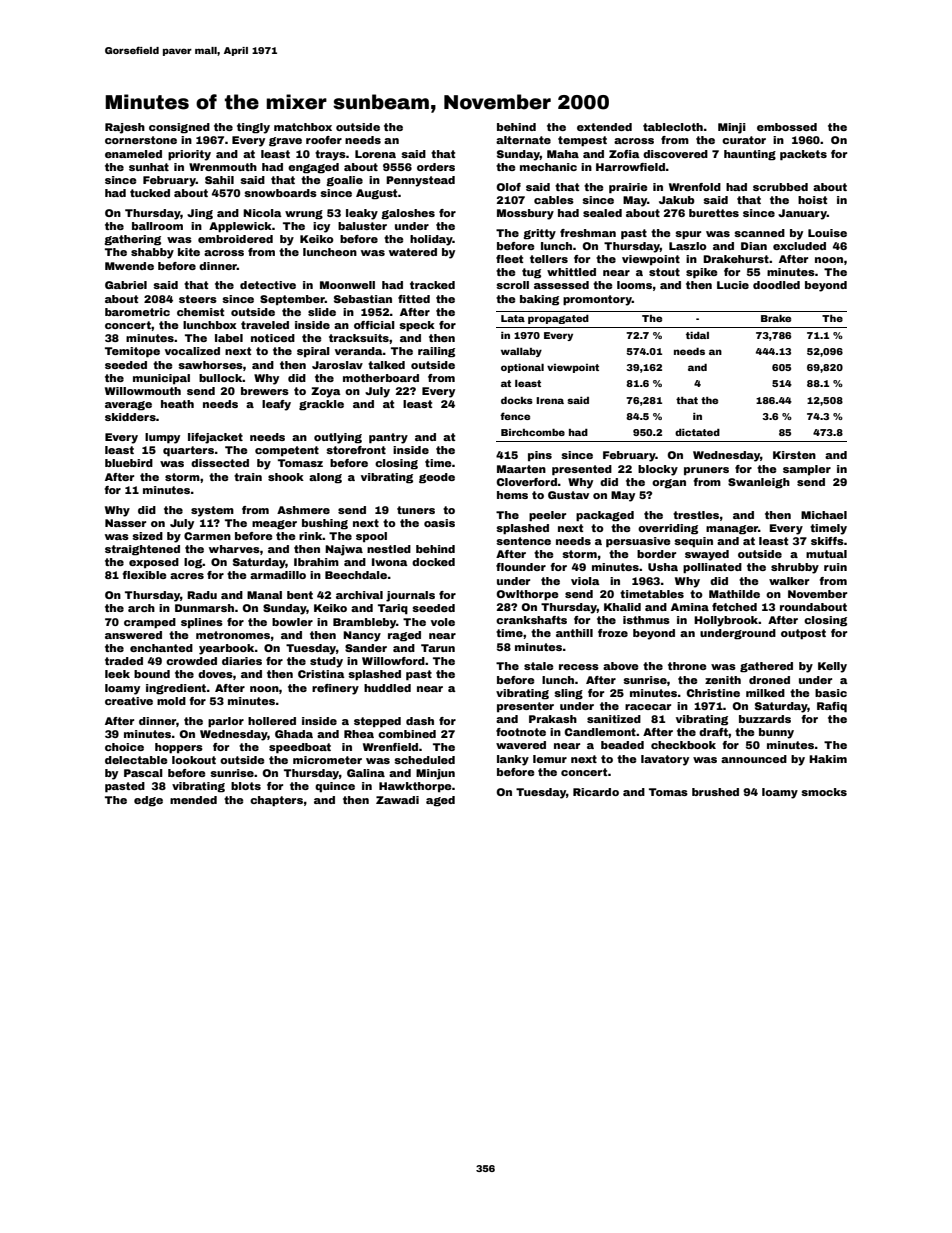  I want to click on sentence, so click(523, 541).
